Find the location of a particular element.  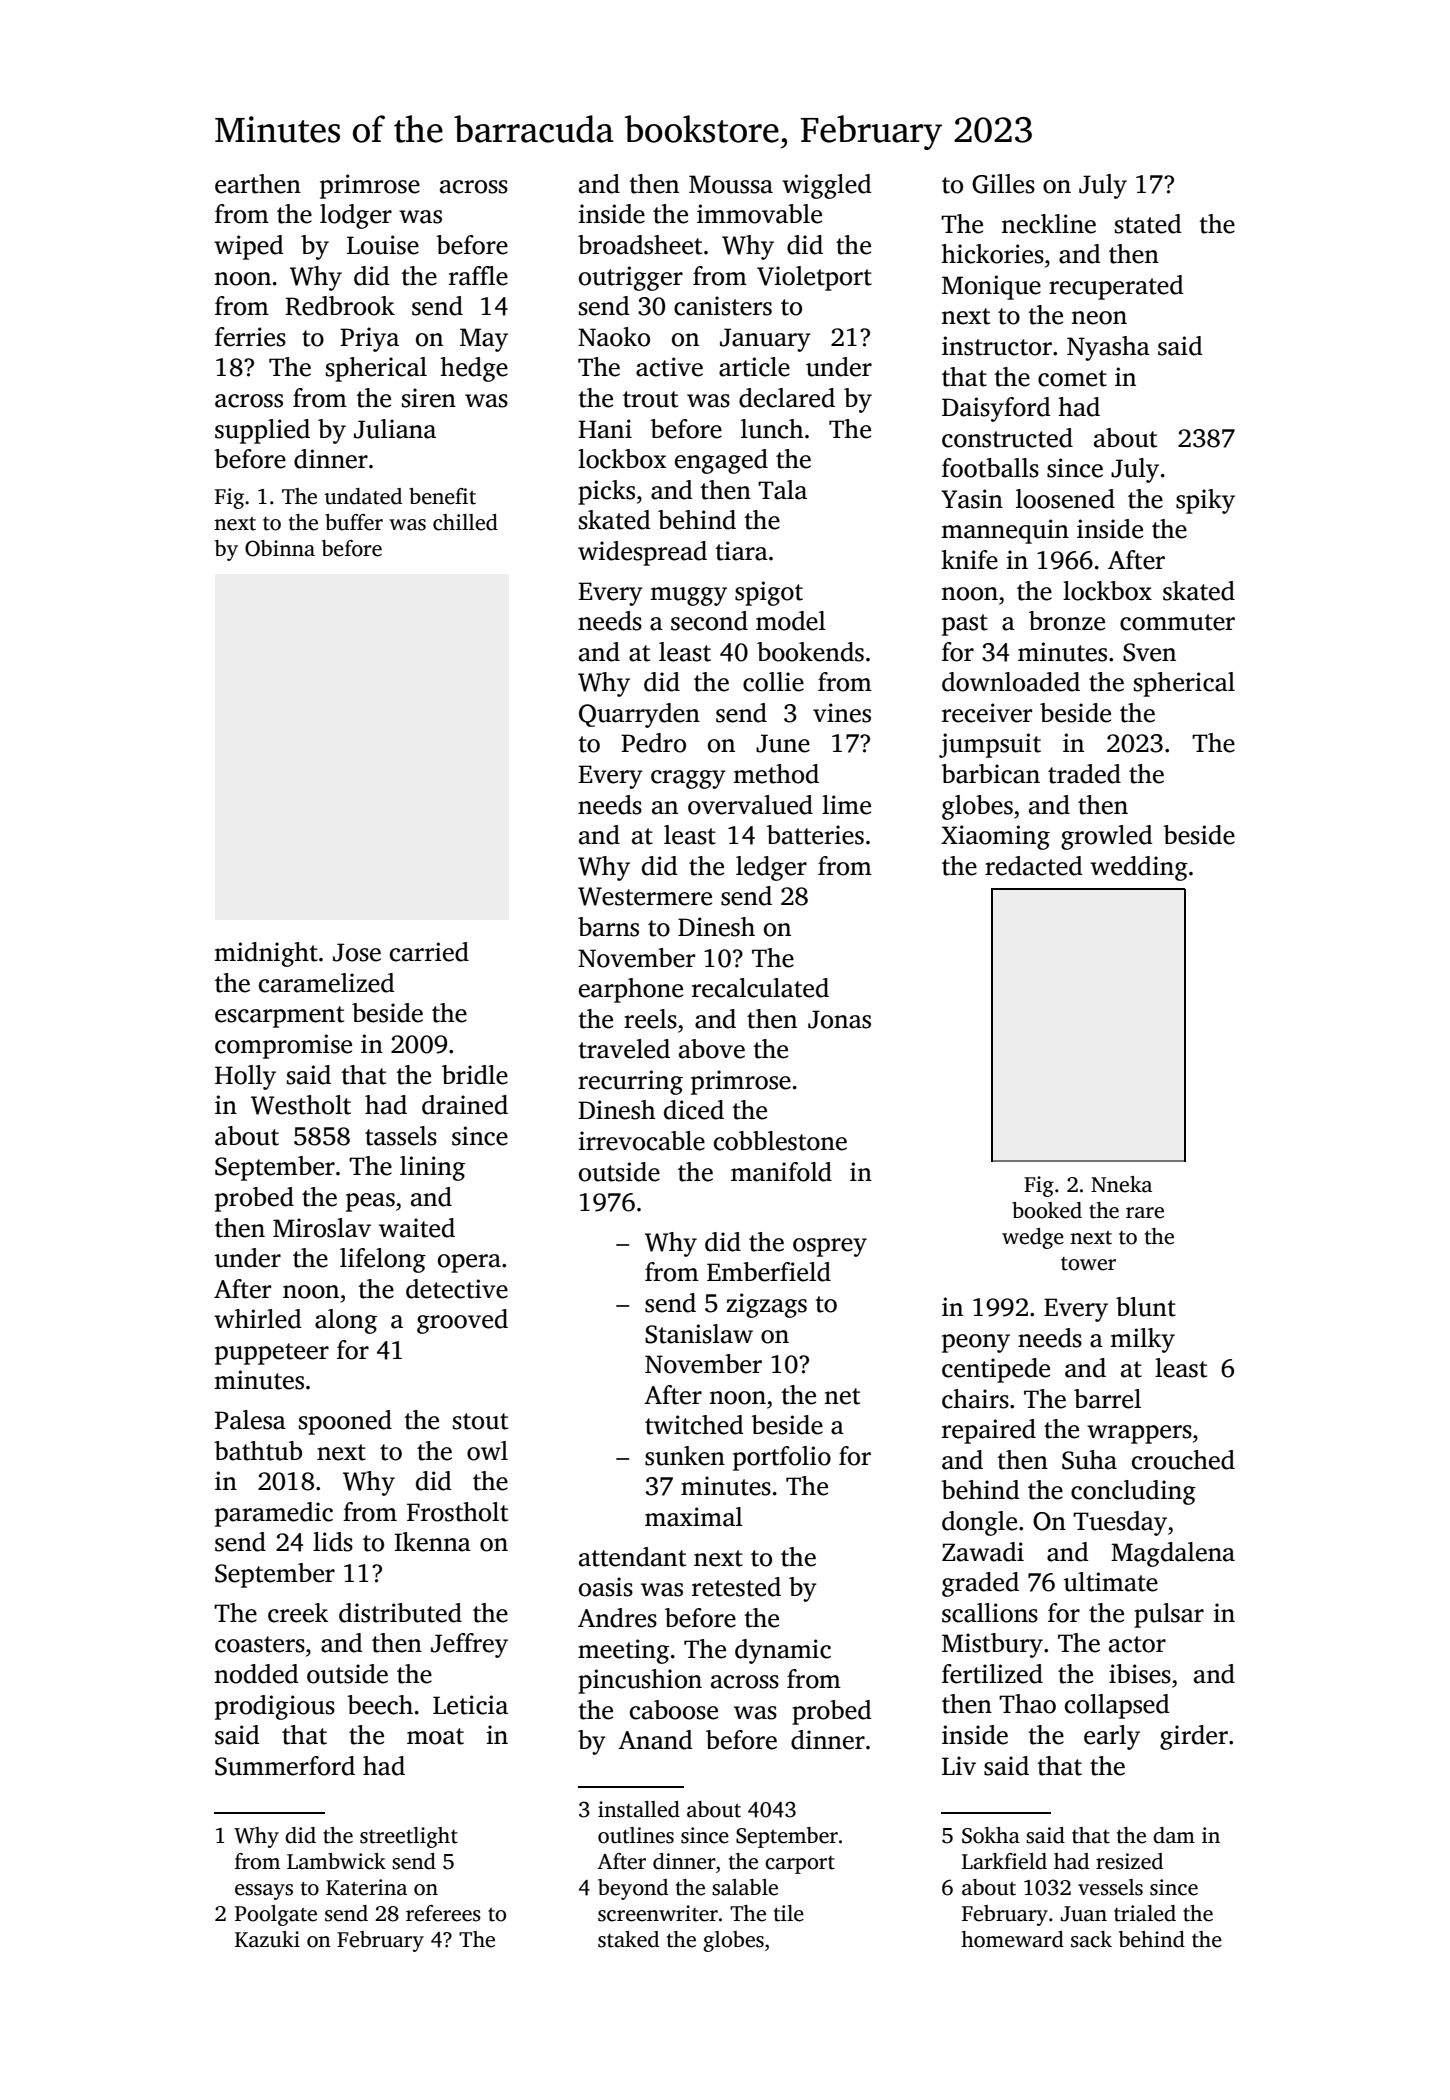

stated is located at coordinates (1148, 224).
